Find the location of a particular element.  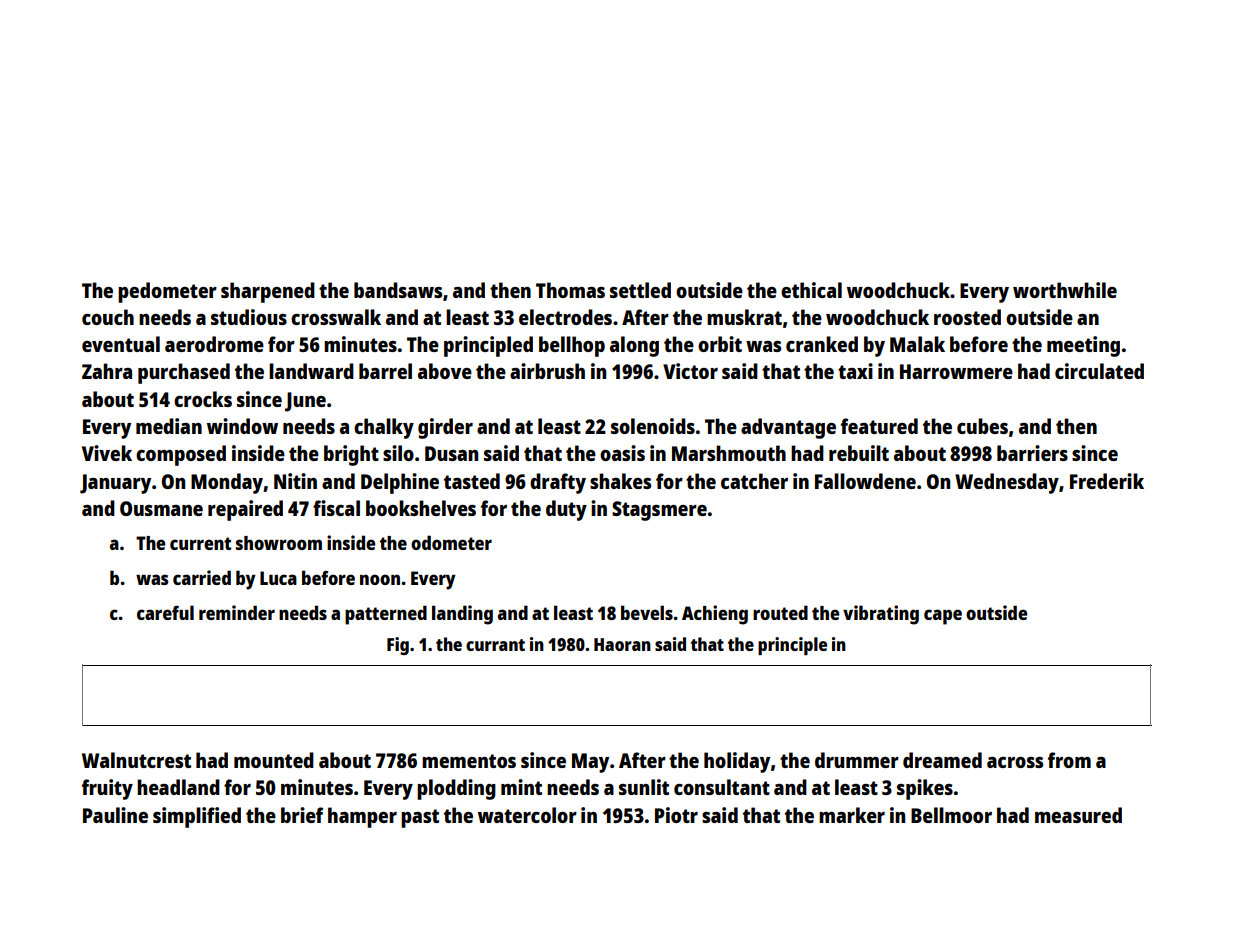

cape is located at coordinates (943, 617).
